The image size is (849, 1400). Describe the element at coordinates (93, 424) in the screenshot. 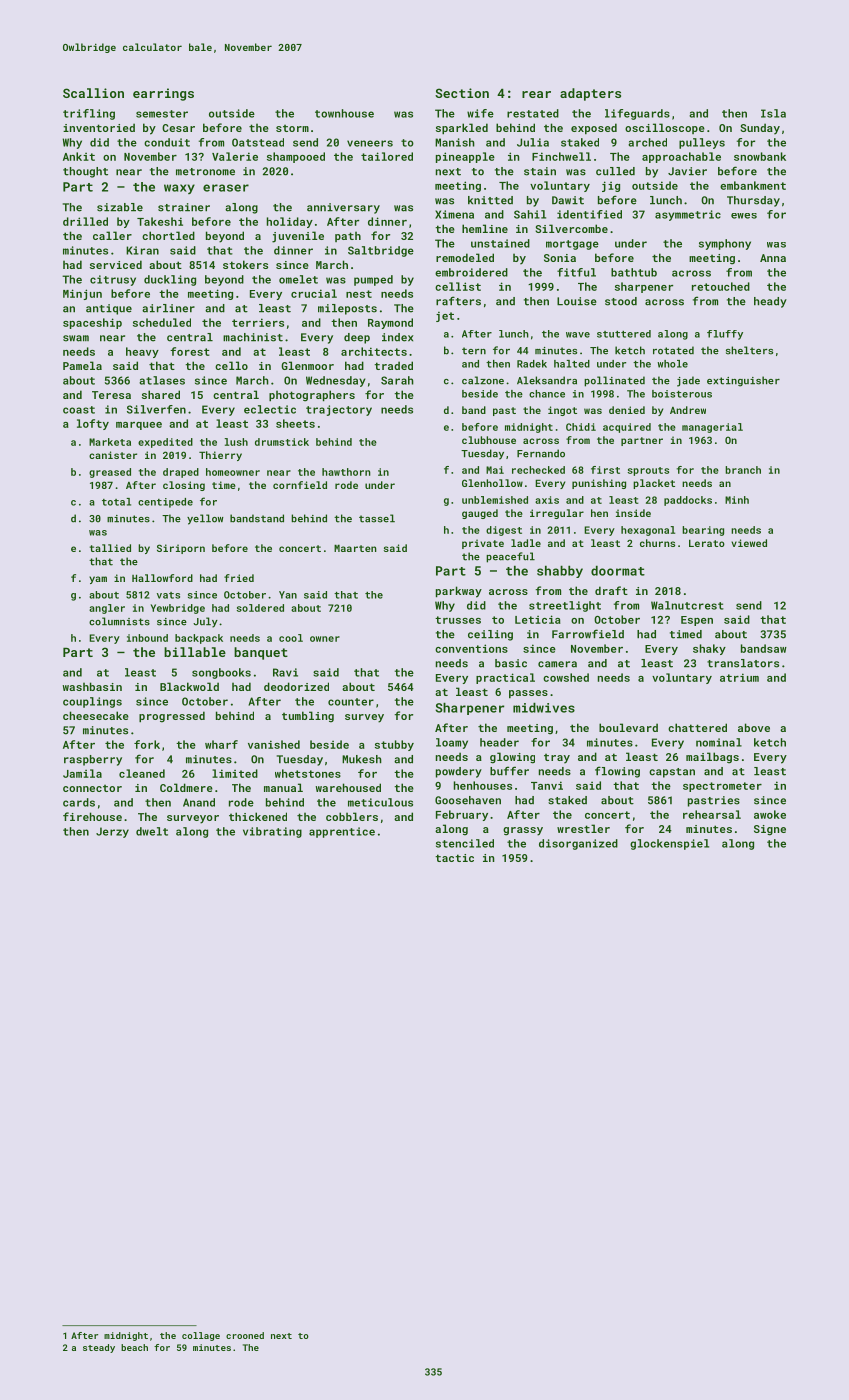

I see `lofty` at that location.
